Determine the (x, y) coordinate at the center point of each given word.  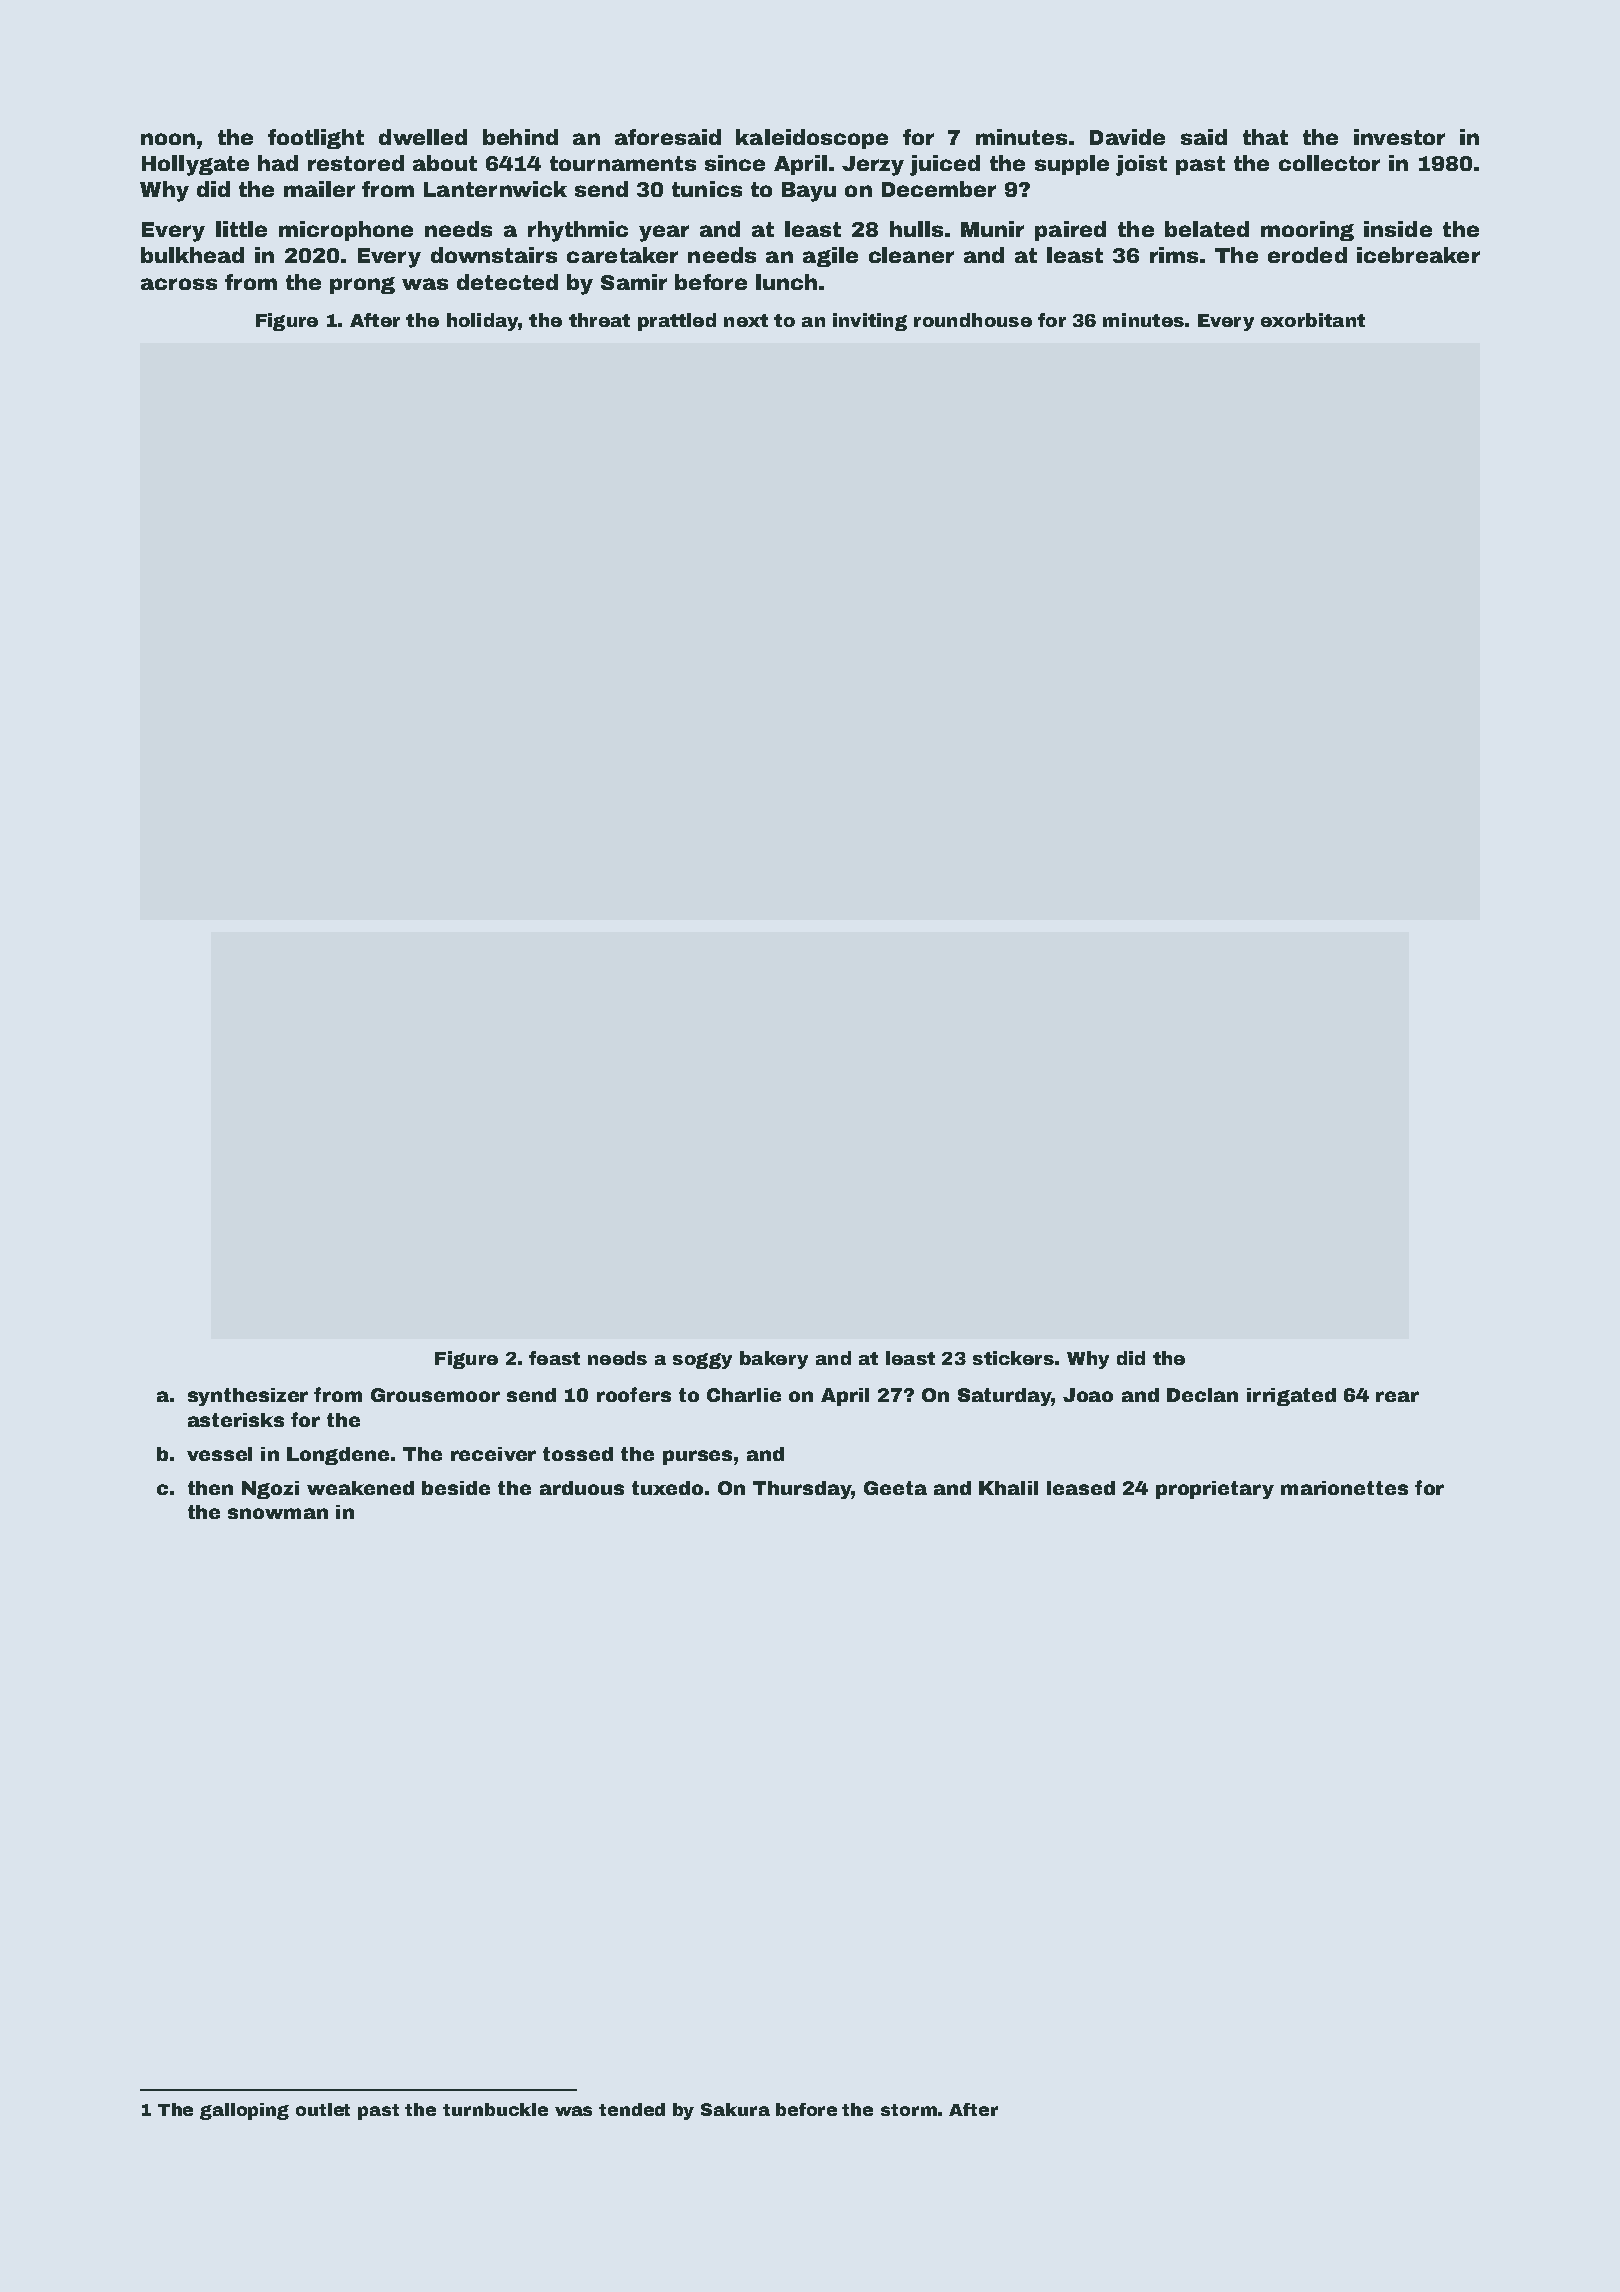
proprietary (1215, 1490)
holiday (482, 322)
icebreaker (1418, 255)
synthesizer (248, 1397)
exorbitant (1313, 320)
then (210, 1488)
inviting (870, 322)
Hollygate (195, 165)
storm (909, 2110)
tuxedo (667, 1488)
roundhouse (973, 320)
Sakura (735, 2109)
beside (456, 1488)
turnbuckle (495, 2109)
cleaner (911, 255)
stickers (1013, 1358)
